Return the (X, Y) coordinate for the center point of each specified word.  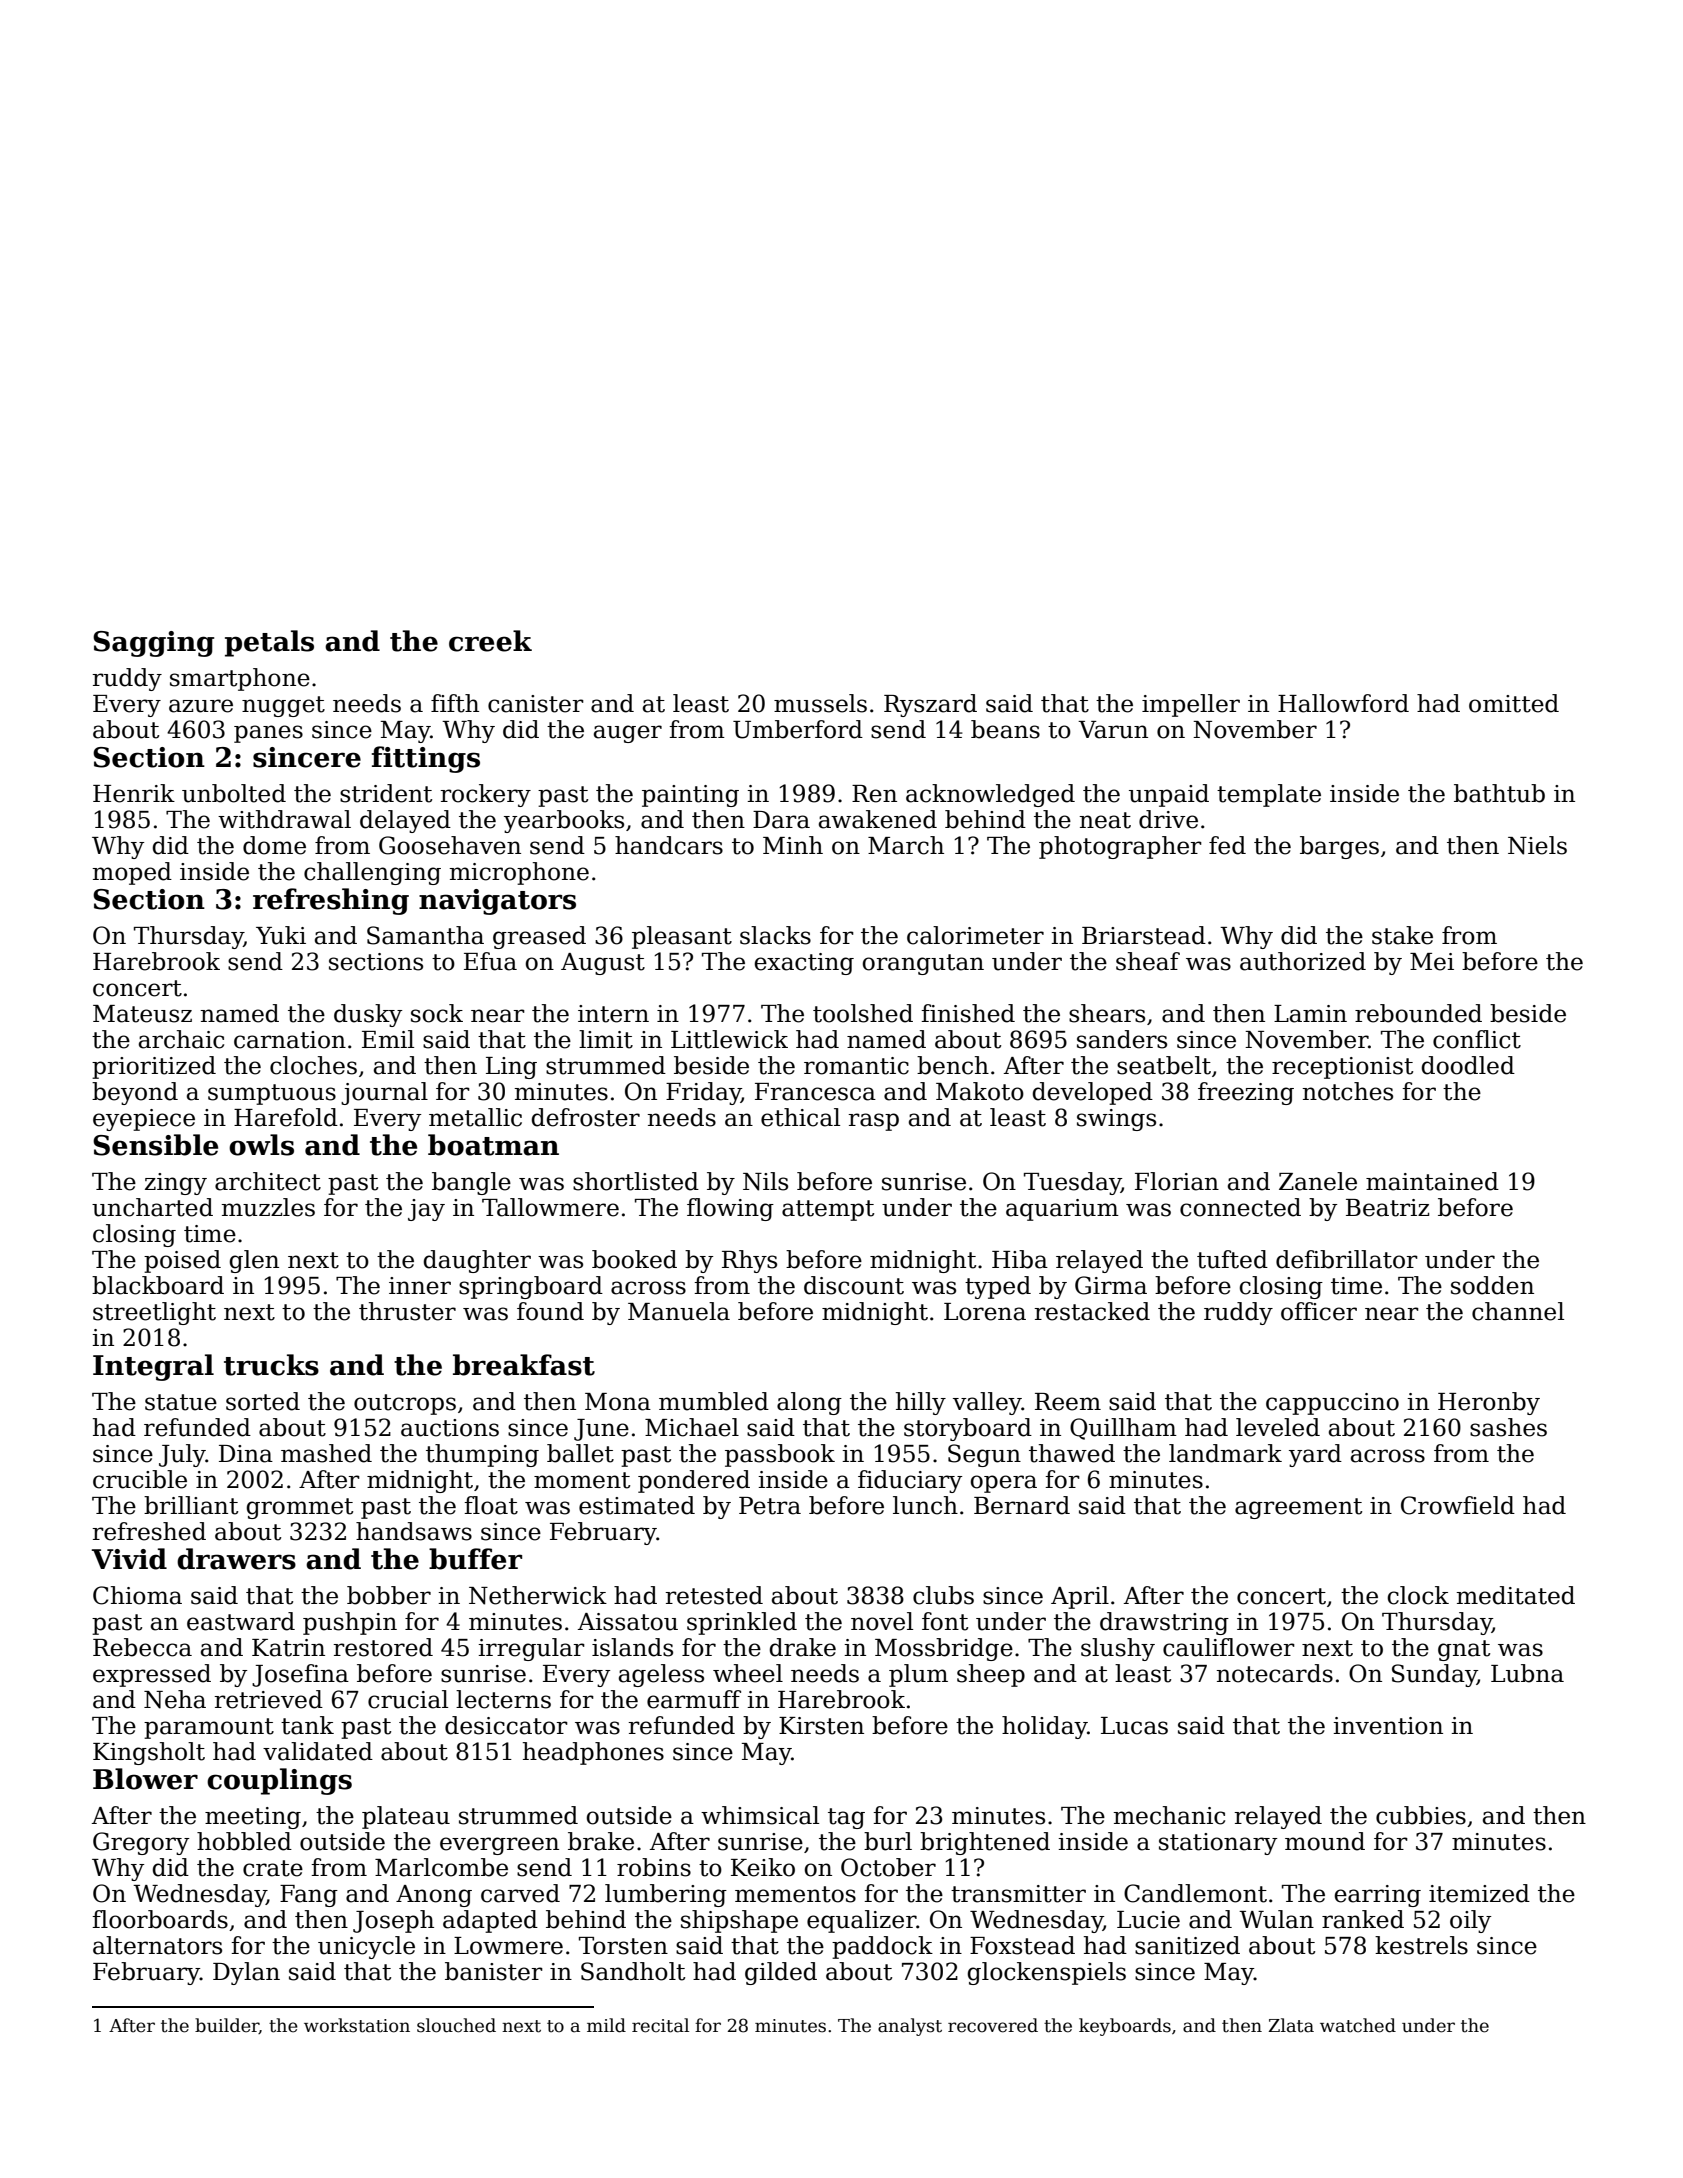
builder (227, 2026)
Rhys (749, 1261)
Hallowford (1343, 703)
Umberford (798, 729)
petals (269, 643)
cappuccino (1332, 1404)
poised (182, 1261)
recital (660, 2025)
